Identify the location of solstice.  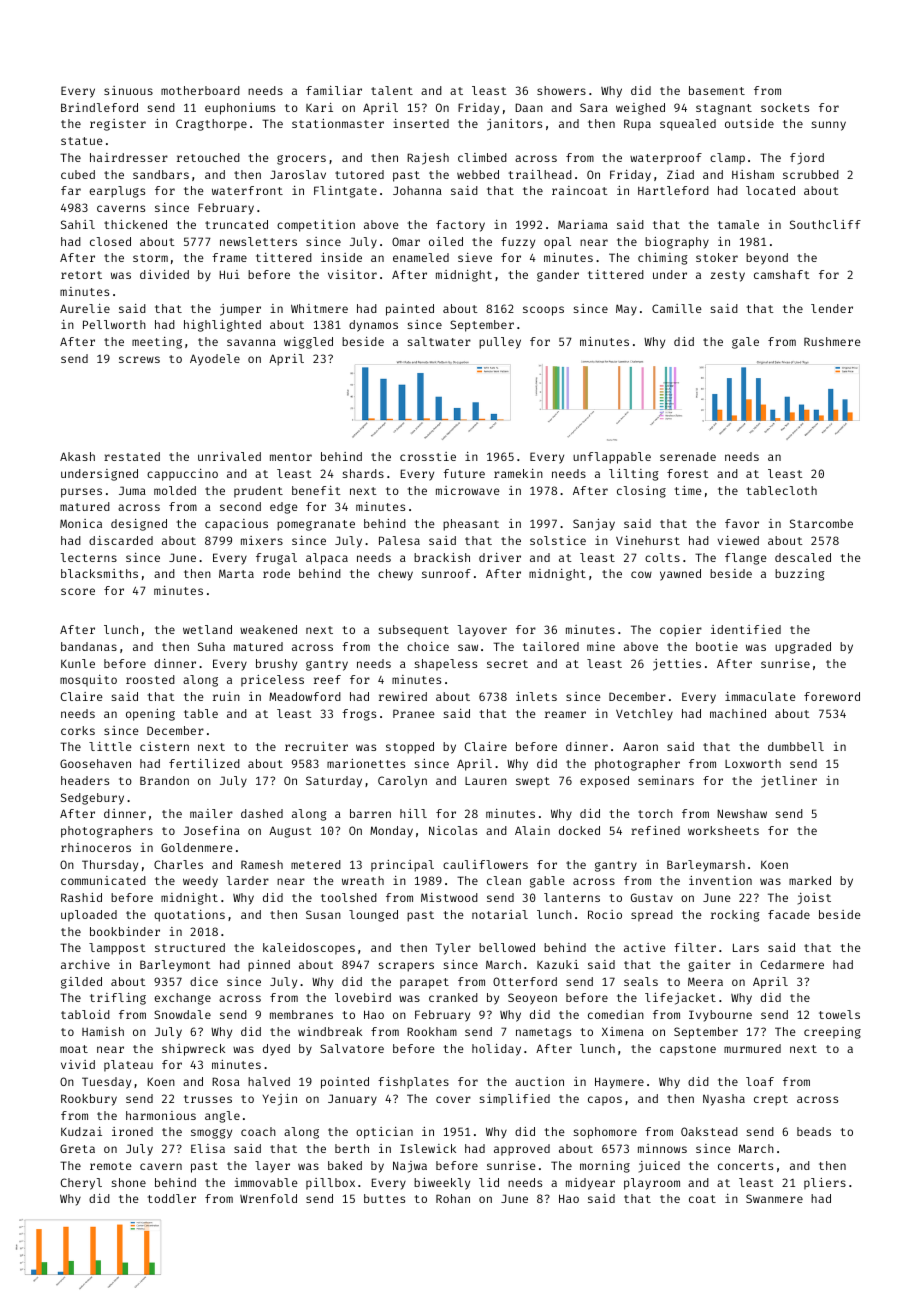
(558, 540).
